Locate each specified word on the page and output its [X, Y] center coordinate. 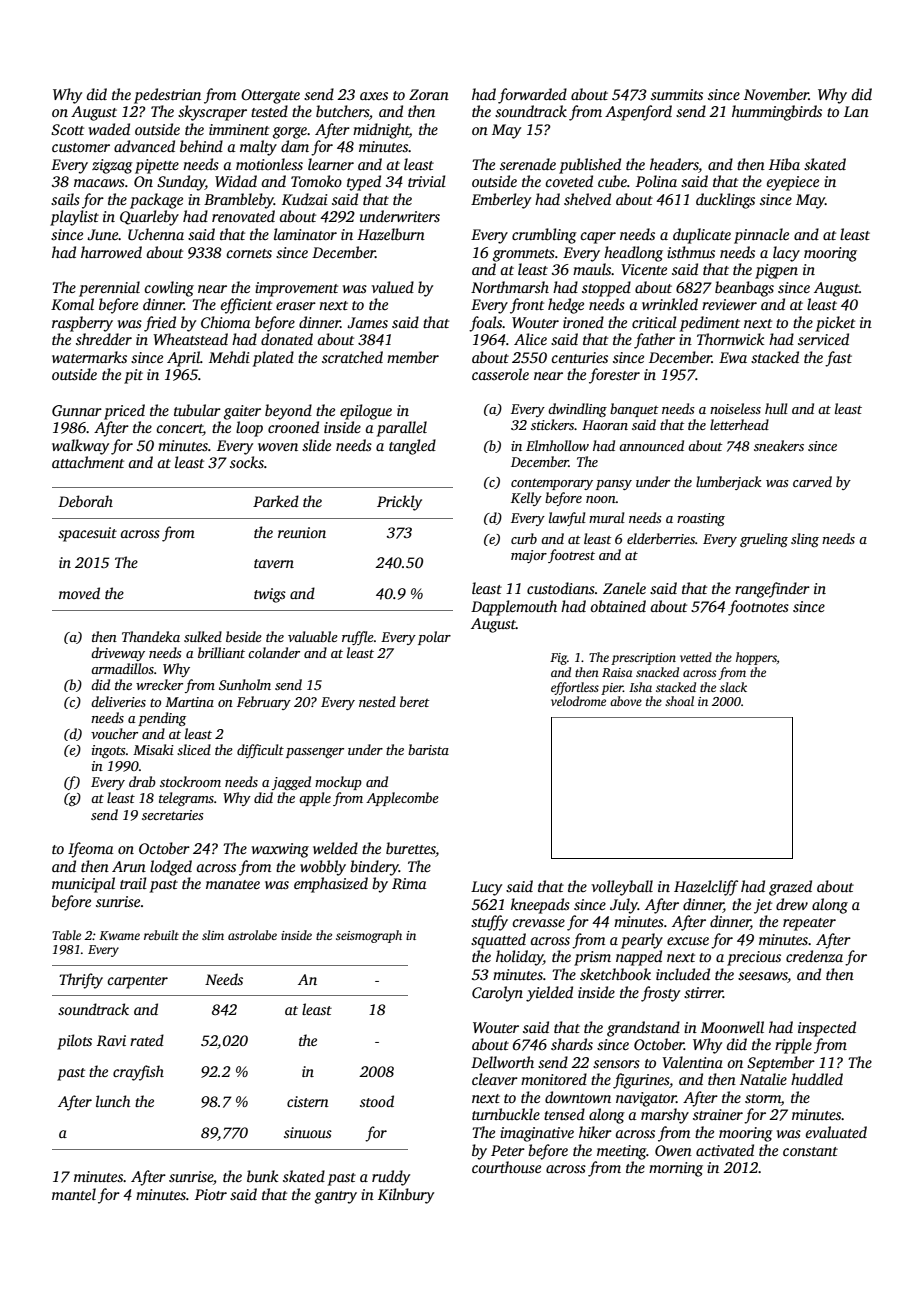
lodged [171, 868]
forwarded [532, 96]
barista [428, 749]
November [776, 94]
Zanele [624, 588]
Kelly [526, 499]
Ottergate [270, 96]
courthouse [506, 1167]
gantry [336, 1197]
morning [676, 1169]
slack [733, 687]
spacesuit [87, 534]
